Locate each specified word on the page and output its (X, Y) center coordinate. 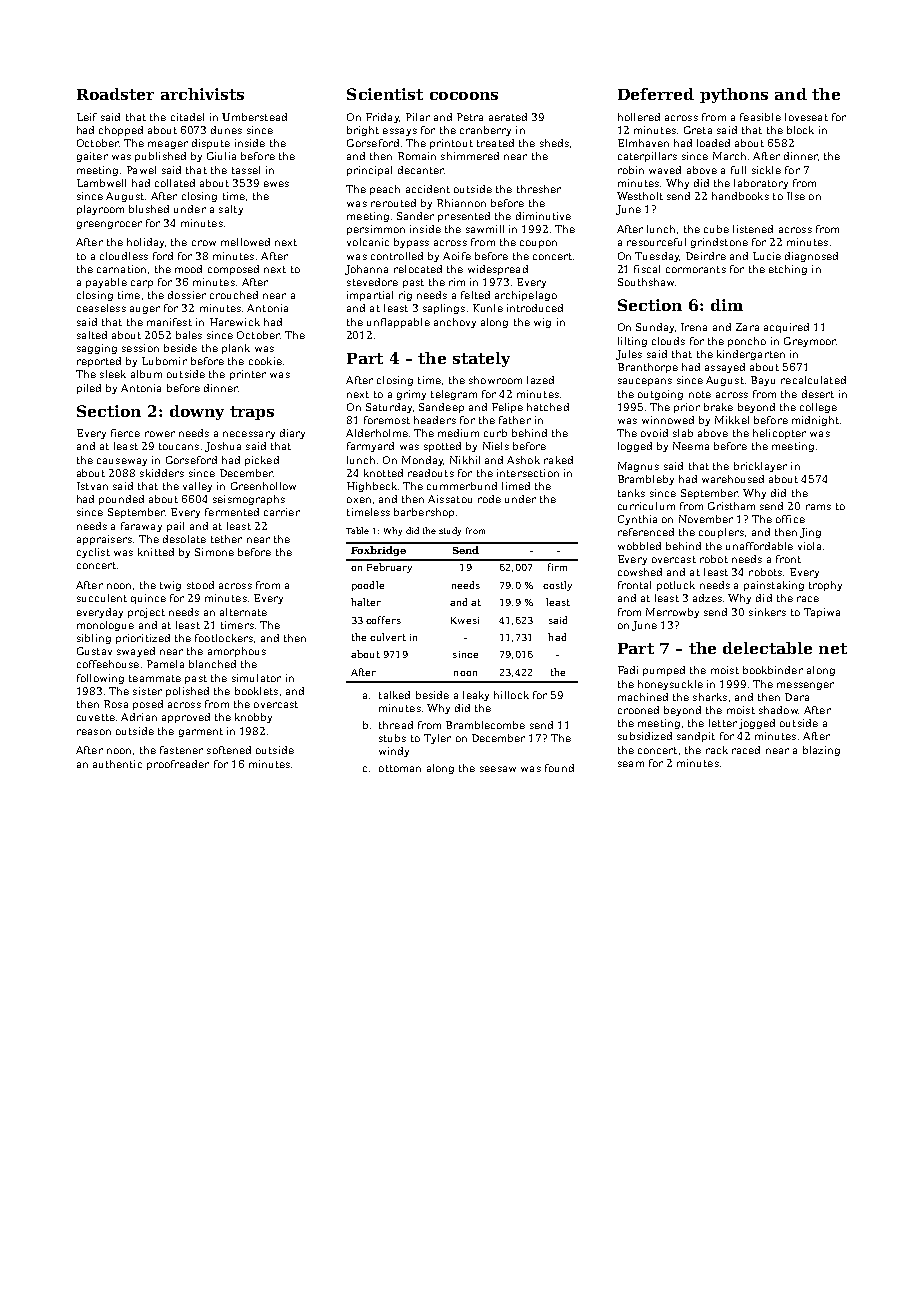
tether (226, 539)
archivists (202, 94)
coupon (538, 244)
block (800, 130)
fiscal (647, 269)
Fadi (628, 670)
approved (186, 718)
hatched (548, 407)
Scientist (385, 94)
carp (142, 284)
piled (89, 389)
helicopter (779, 434)
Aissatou (450, 499)
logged (635, 447)
